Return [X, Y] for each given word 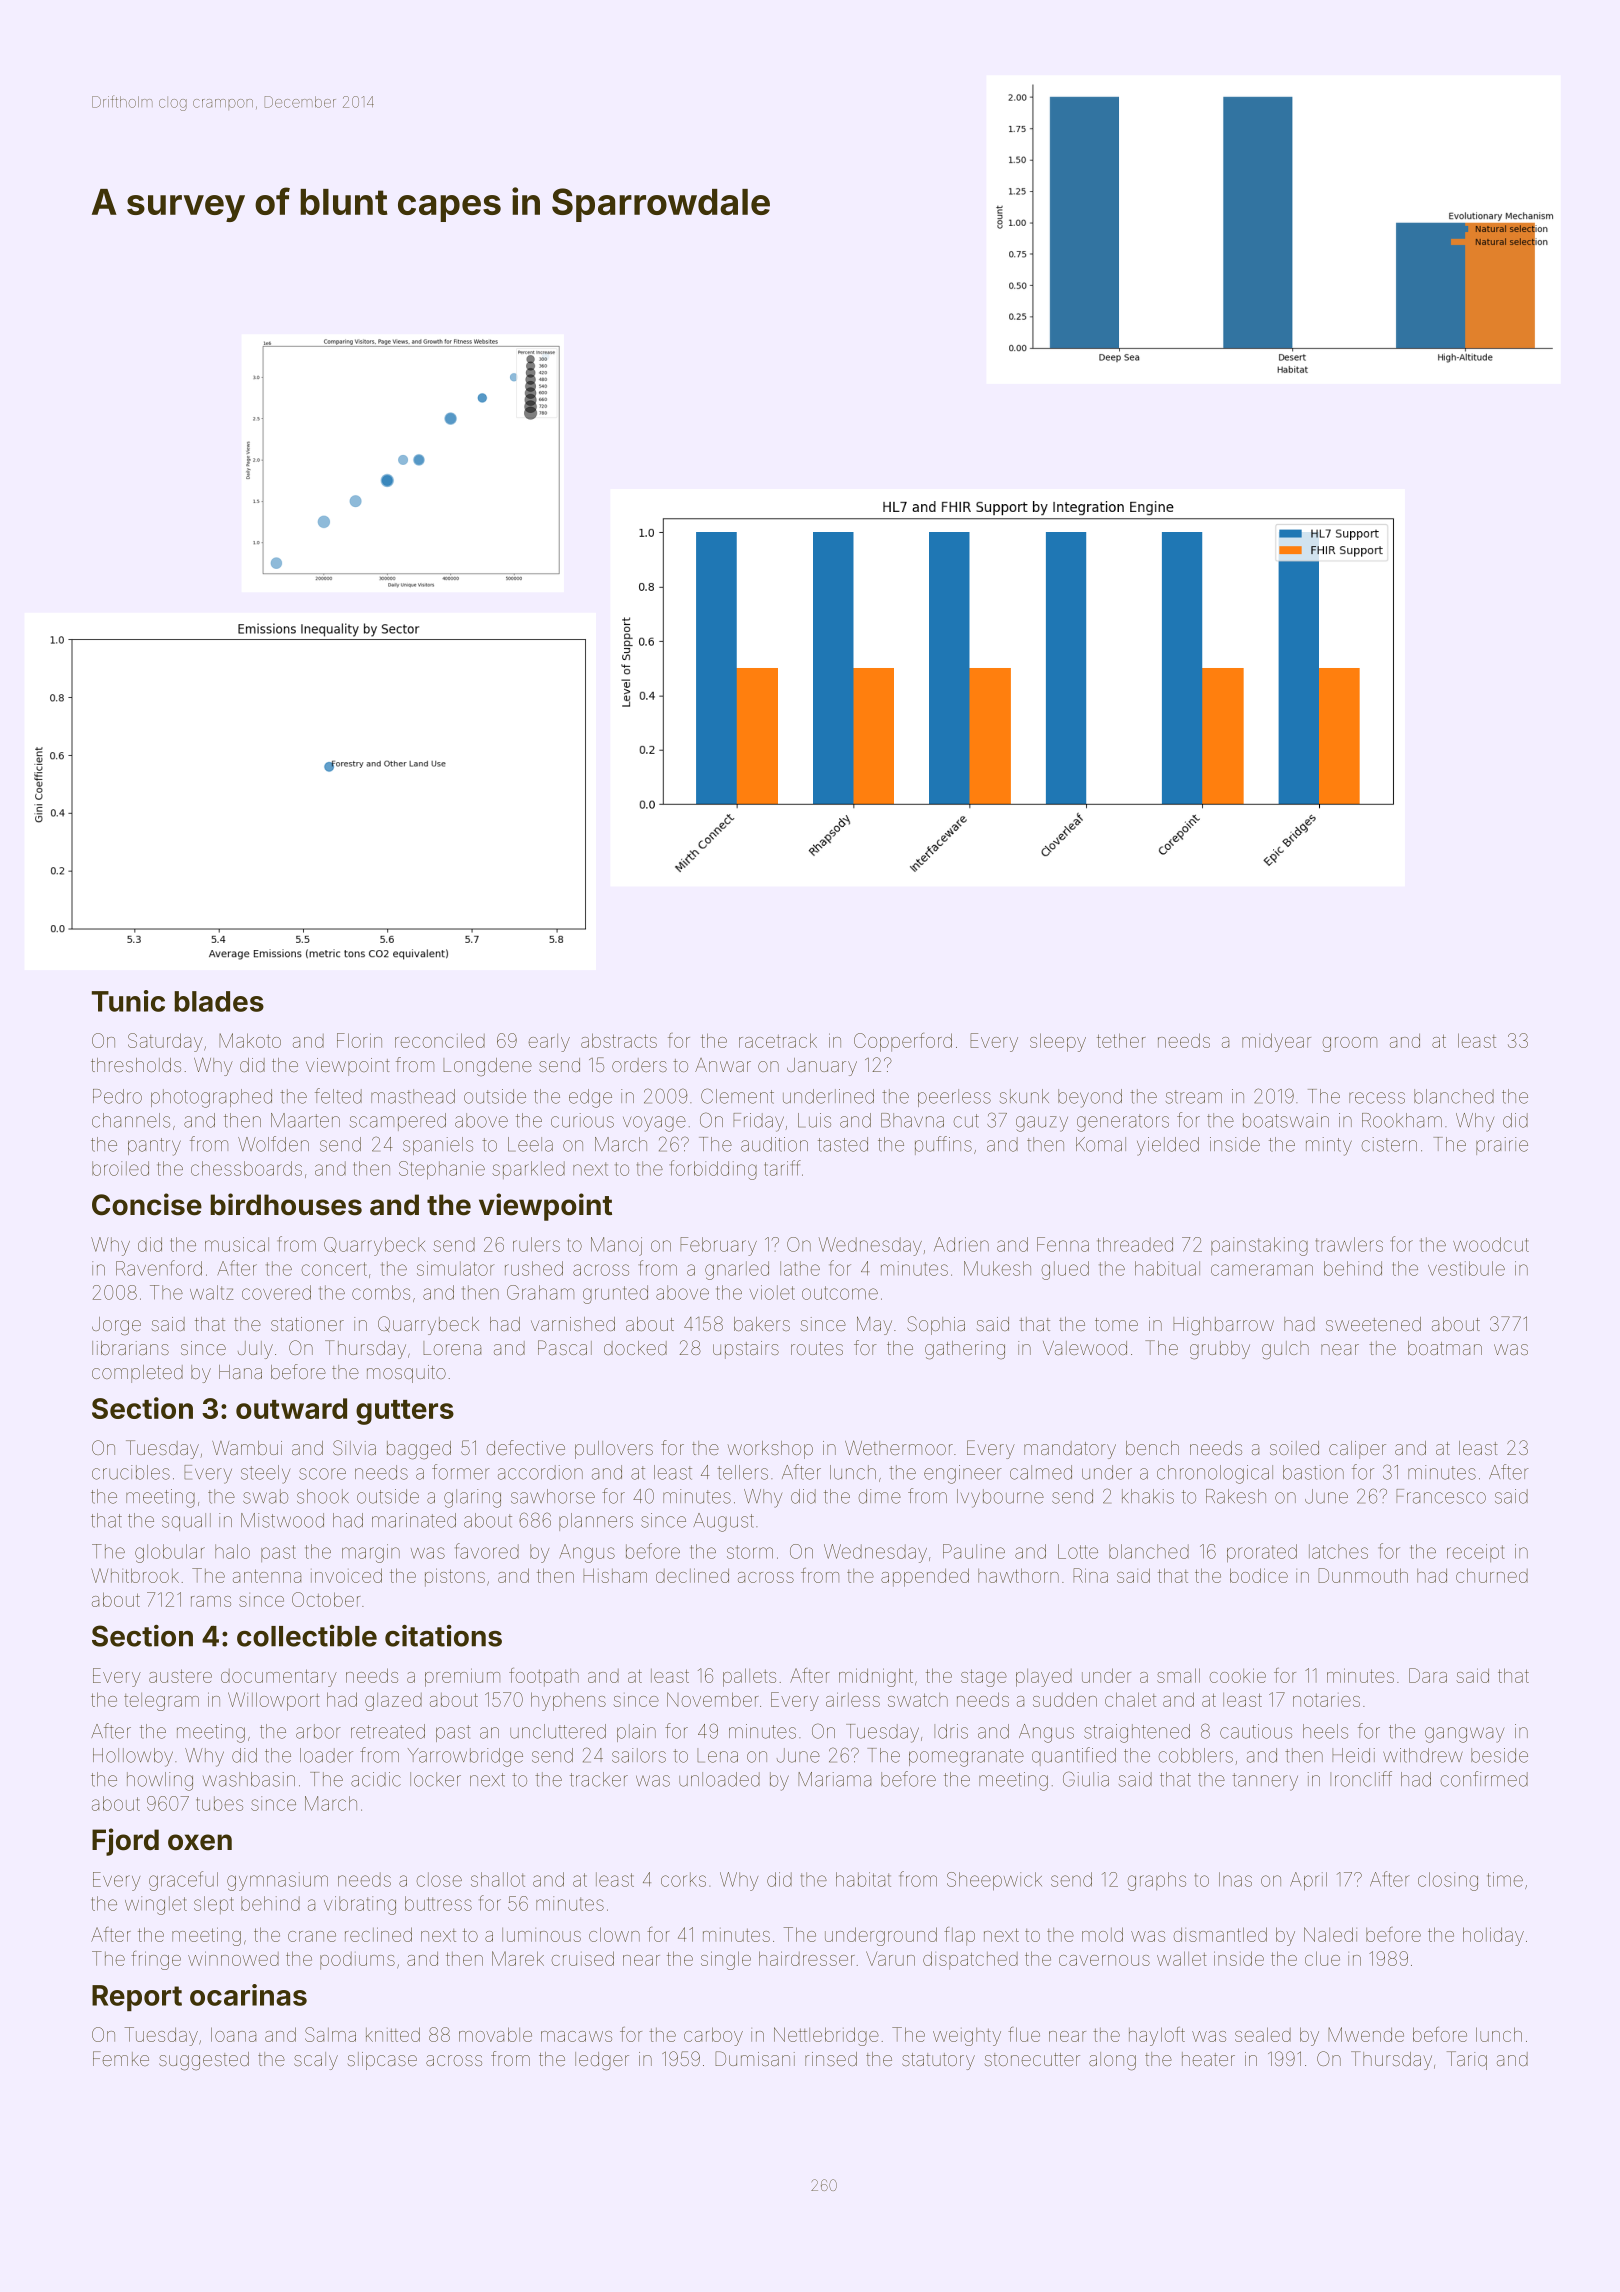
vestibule [1466, 1268]
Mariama [834, 1779]
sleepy [1058, 1042]
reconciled [440, 1040]
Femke [121, 2058]
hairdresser [807, 1958]
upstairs [746, 1350]
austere [180, 1676]
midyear [1276, 1042]
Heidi [1353, 1755]
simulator [455, 1268]
